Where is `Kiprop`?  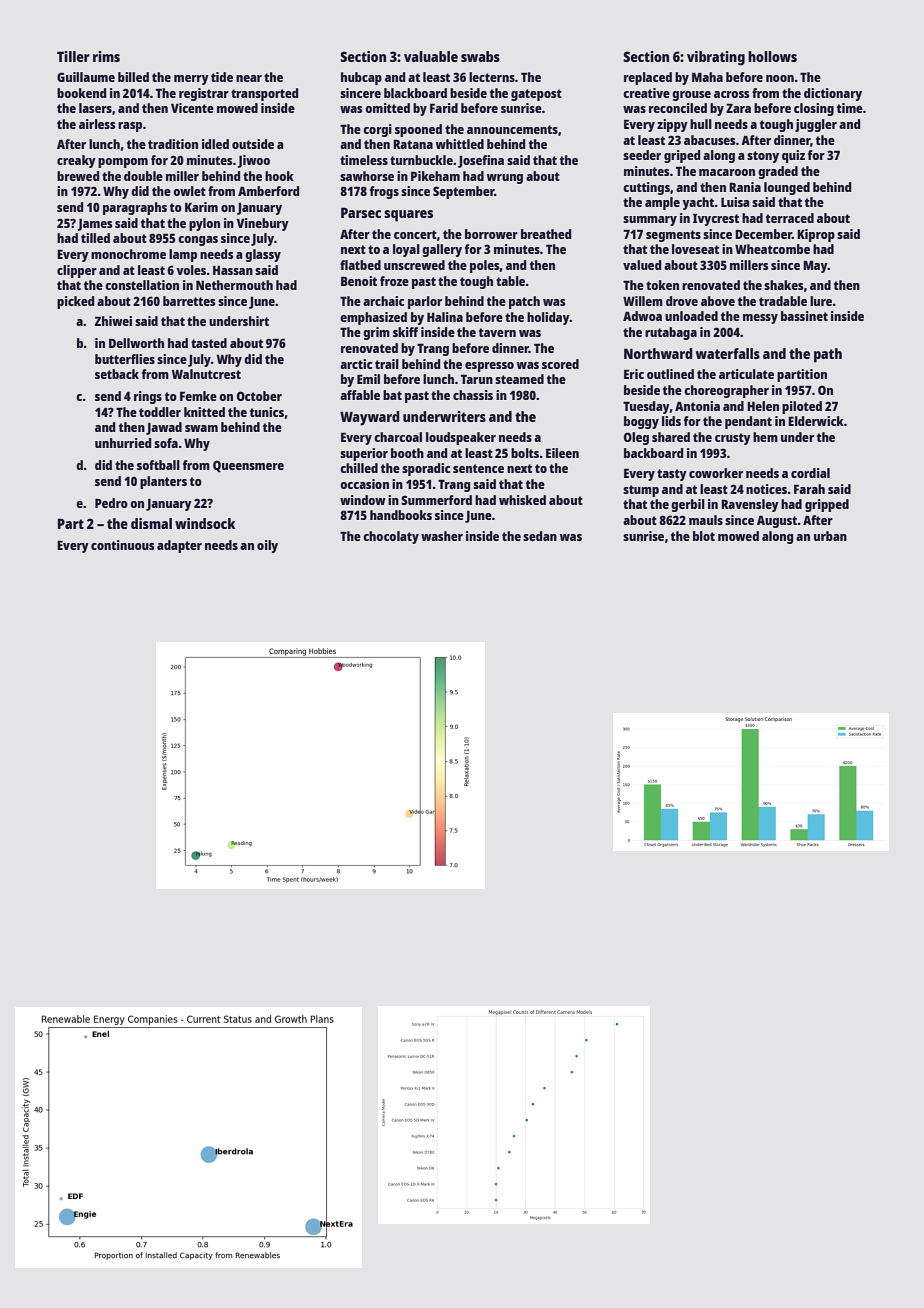
Kiprop is located at coordinates (816, 235).
